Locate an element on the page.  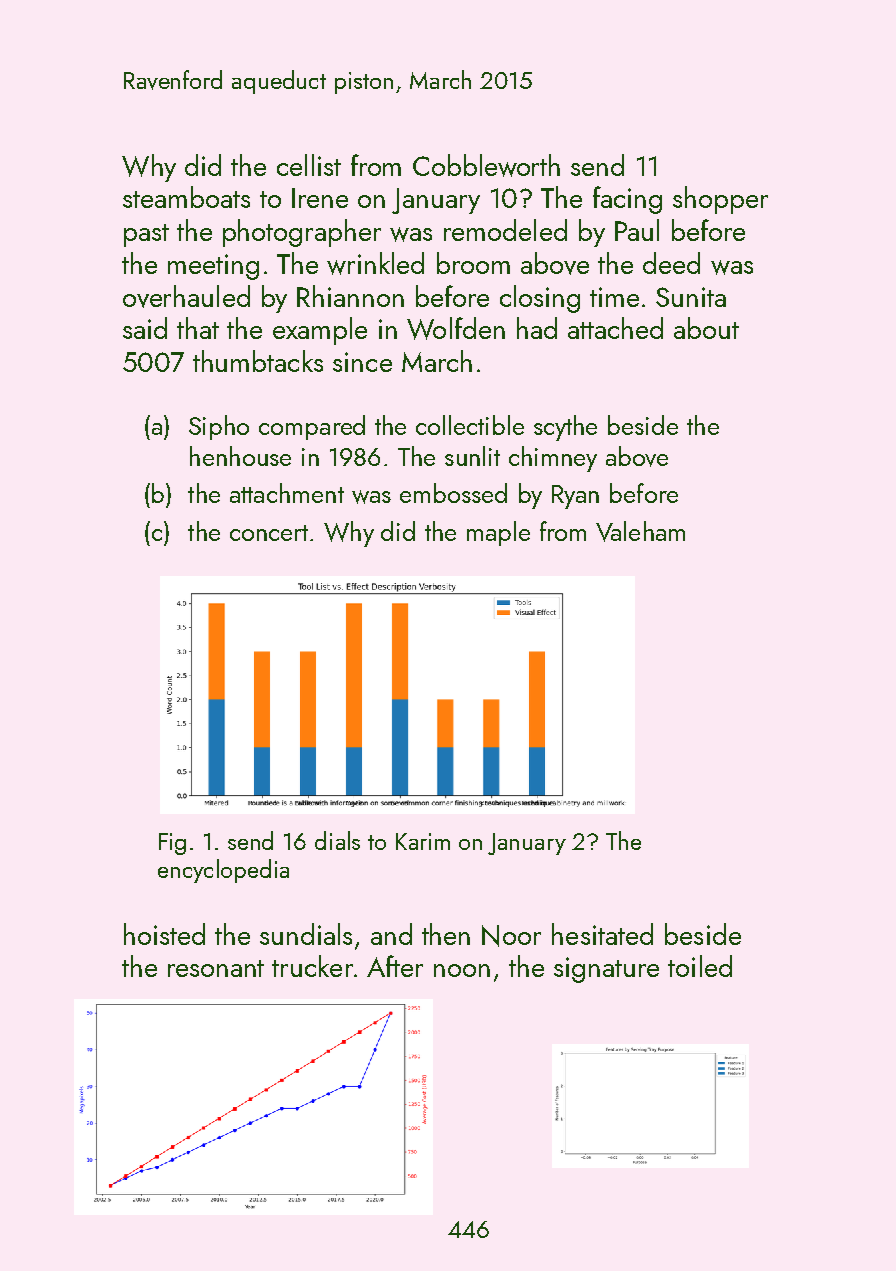
meeting is located at coordinates (213, 267).
